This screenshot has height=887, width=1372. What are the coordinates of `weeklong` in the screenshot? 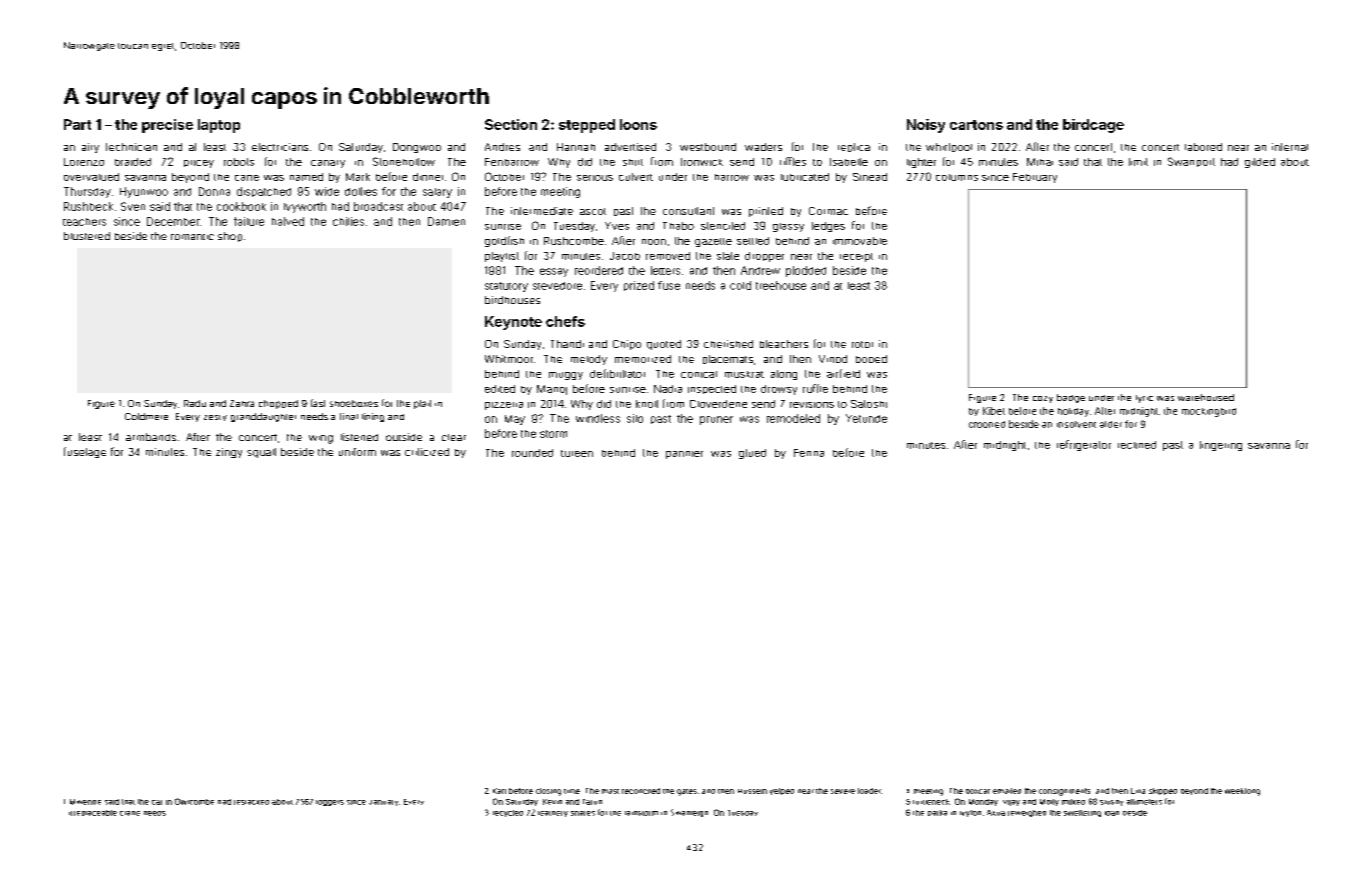 It's located at (1242, 792).
